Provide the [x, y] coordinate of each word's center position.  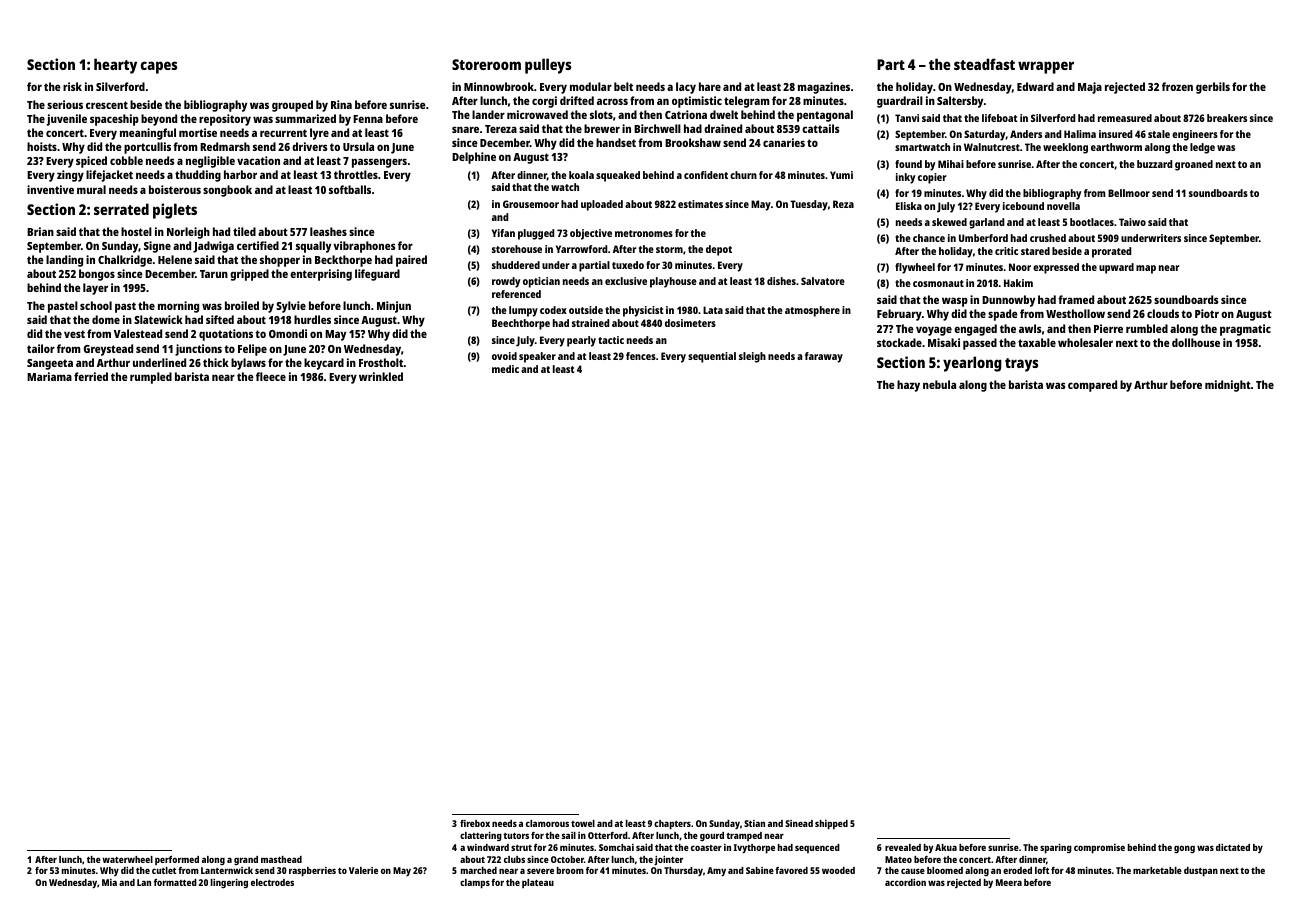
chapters [672, 825]
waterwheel [127, 859]
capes [159, 67]
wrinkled [381, 376]
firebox [475, 823]
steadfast [984, 64]
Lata [713, 310]
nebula [939, 384]
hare [710, 86]
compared [1092, 386]
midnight [1228, 386]
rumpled [151, 378]
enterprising [321, 275]
